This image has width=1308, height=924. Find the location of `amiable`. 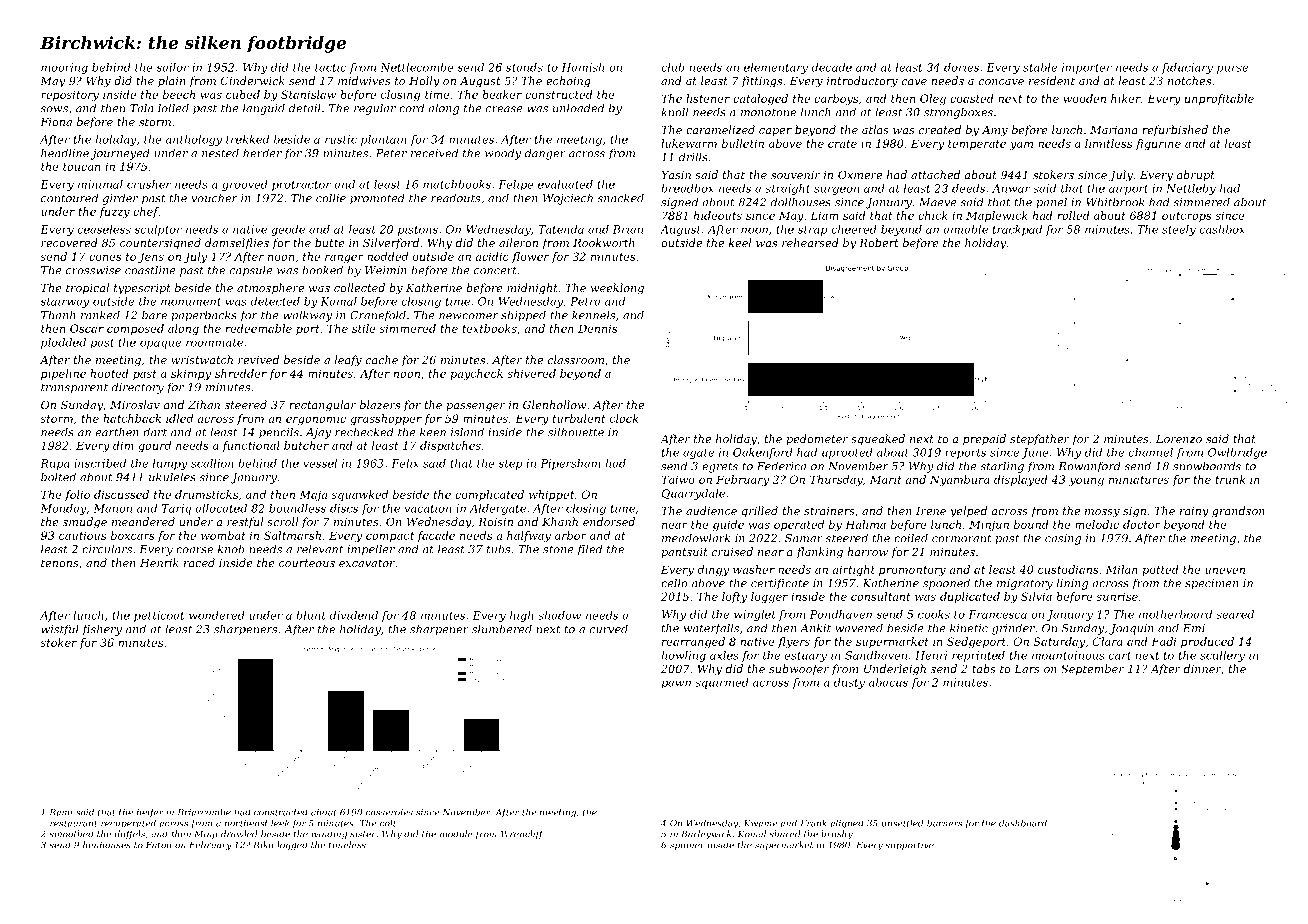

amiable is located at coordinates (965, 229).
